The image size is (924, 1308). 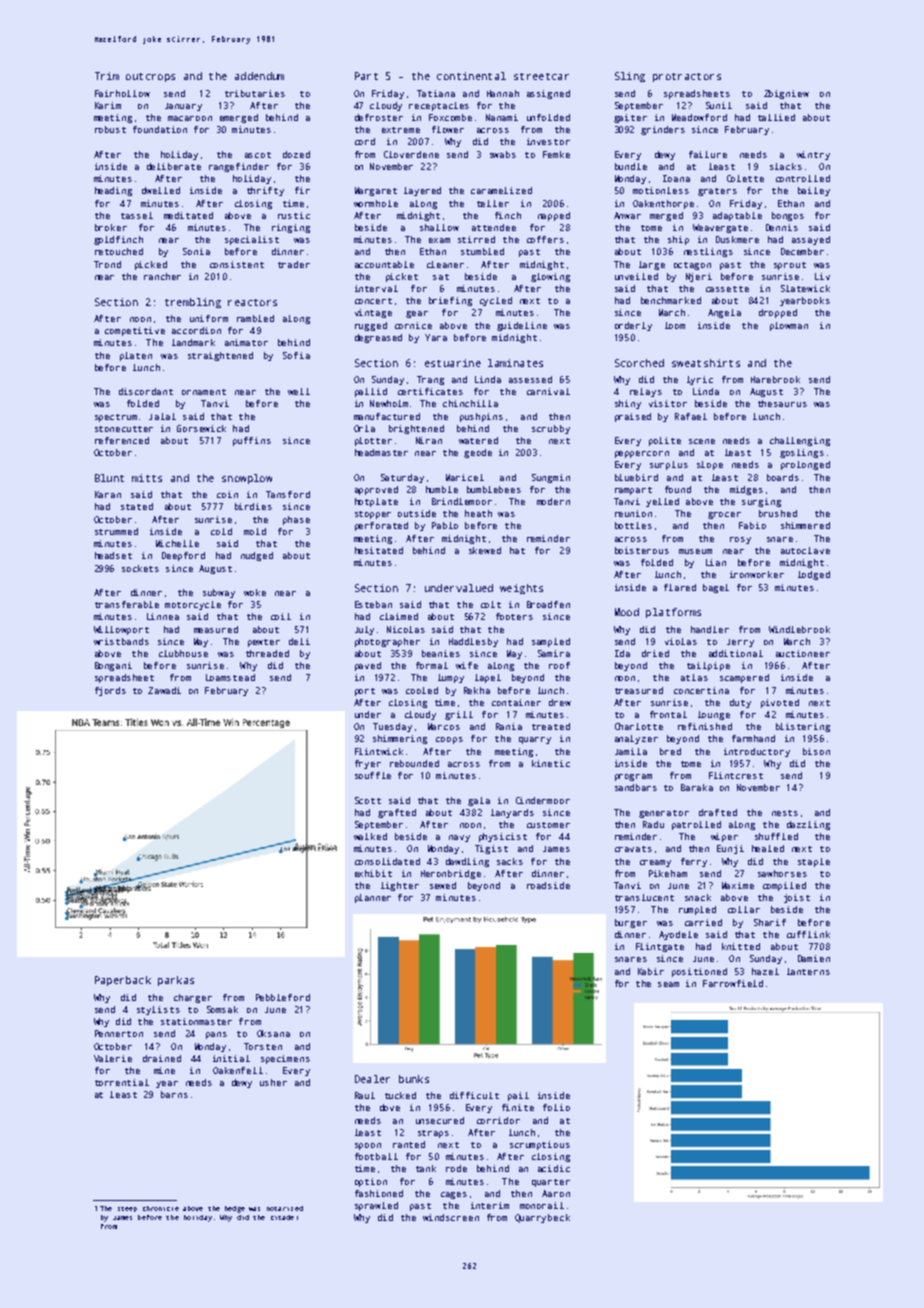 I want to click on macaroon, so click(x=190, y=118).
